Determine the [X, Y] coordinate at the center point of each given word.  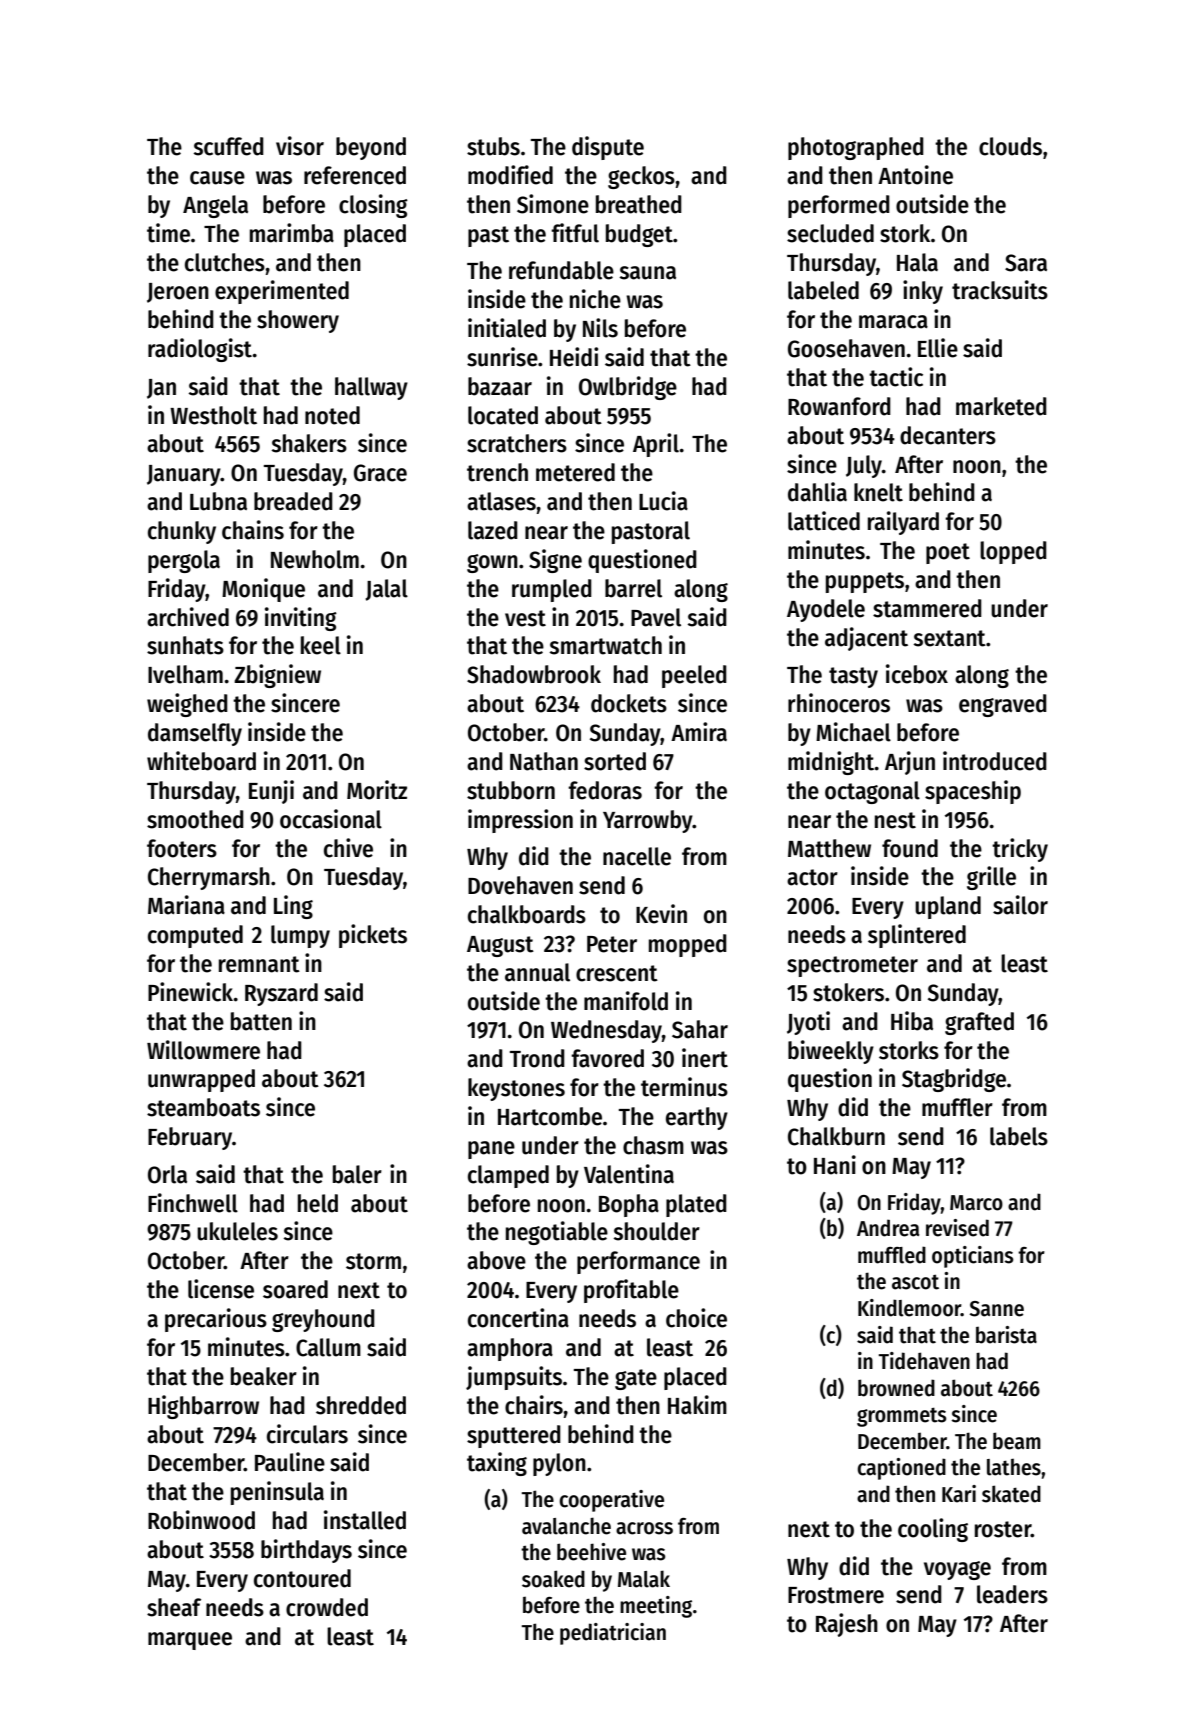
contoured [302, 1578]
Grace [380, 473]
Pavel [656, 617]
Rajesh [847, 1625]
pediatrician [613, 1634]
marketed [1001, 406]
